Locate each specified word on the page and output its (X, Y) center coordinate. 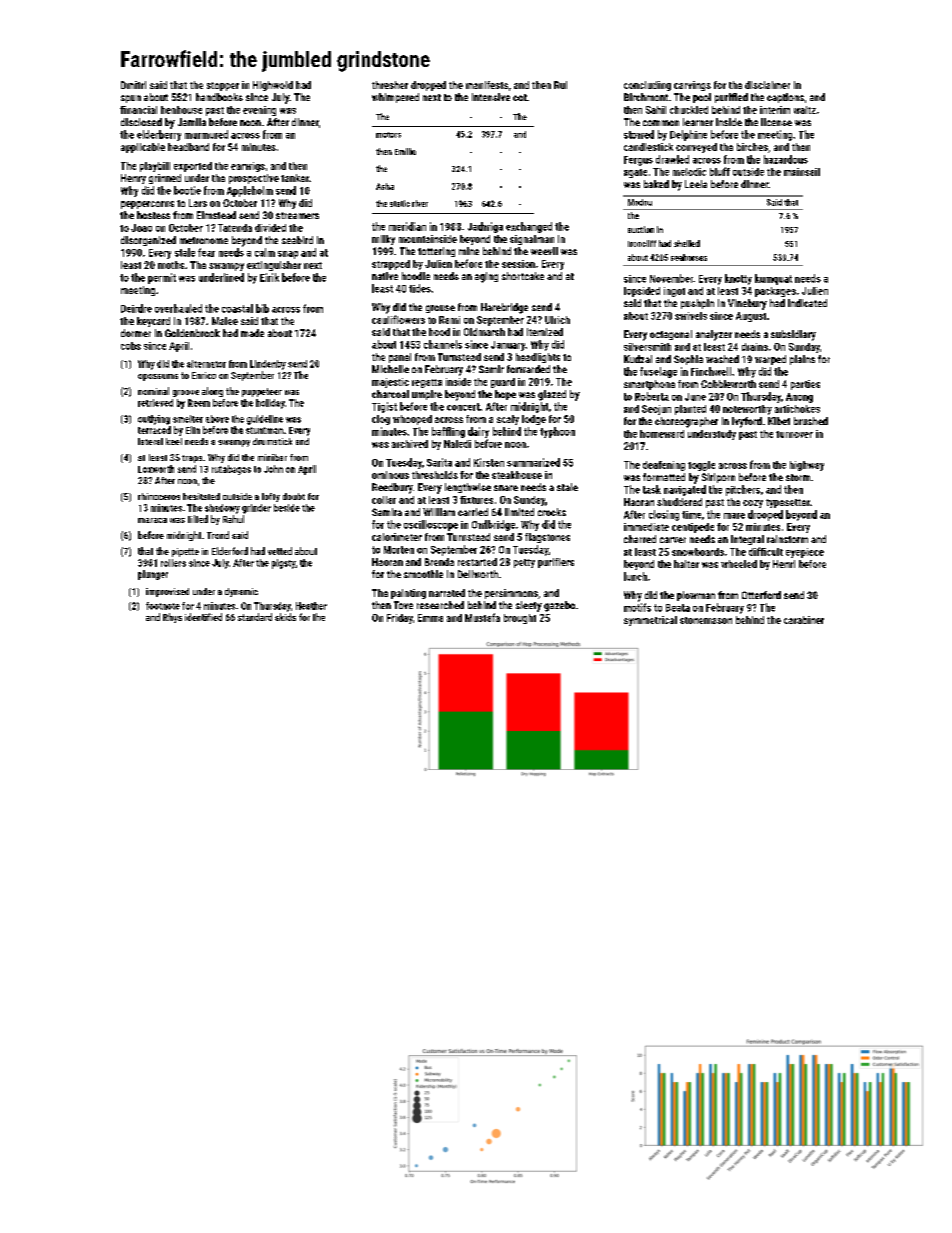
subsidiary (793, 335)
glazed (552, 395)
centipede (693, 528)
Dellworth (478, 574)
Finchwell (711, 371)
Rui (560, 85)
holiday (270, 404)
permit (162, 278)
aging (486, 277)
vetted (280, 551)
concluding (647, 86)
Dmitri (133, 85)
